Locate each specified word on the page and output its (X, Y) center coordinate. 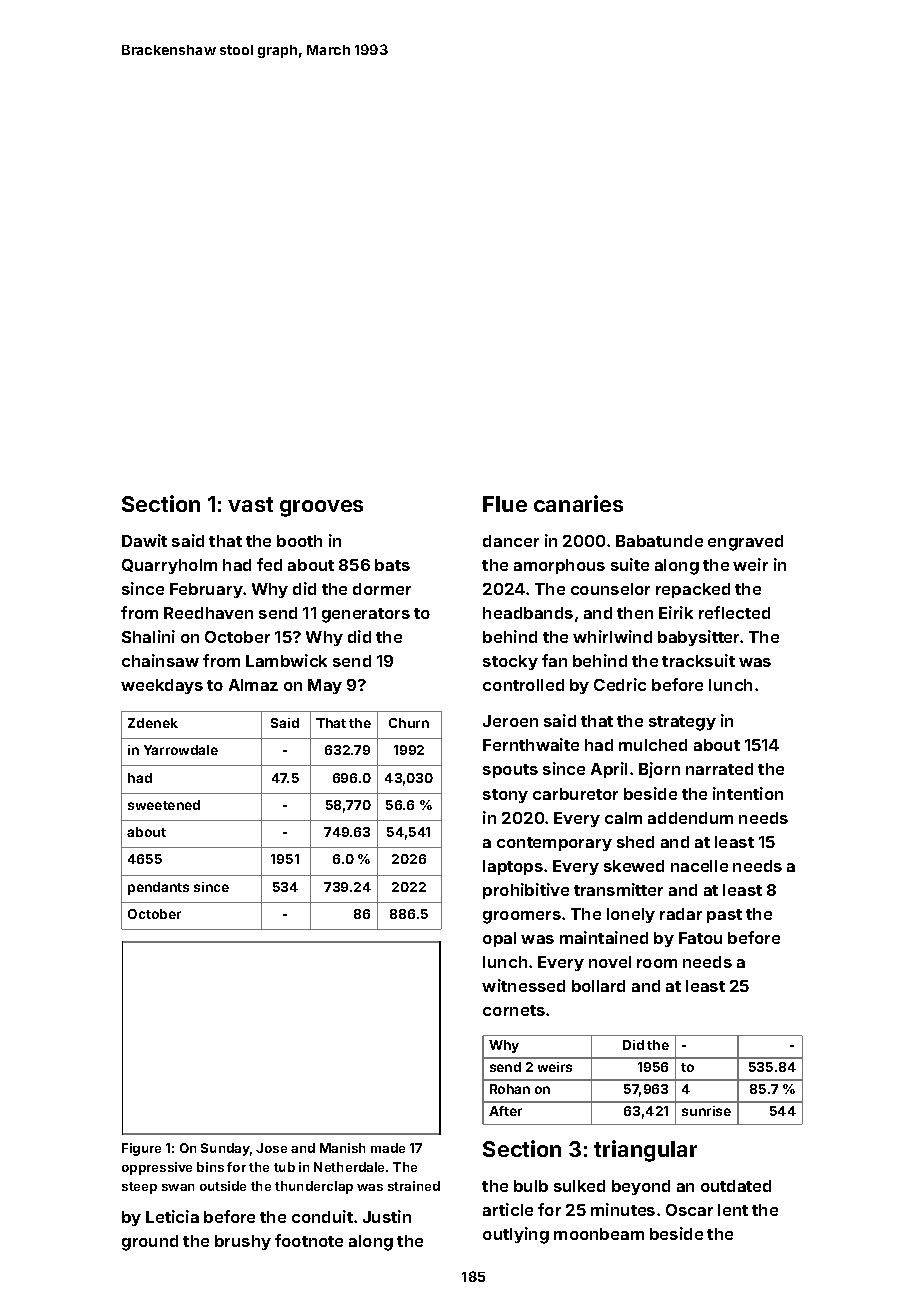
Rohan (510, 1089)
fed (269, 564)
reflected (734, 612)
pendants (158, 888)
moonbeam (599, 1234)
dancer (511, 541)
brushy (243, 1242)
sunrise (706, 1111)
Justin (387, 1216)
